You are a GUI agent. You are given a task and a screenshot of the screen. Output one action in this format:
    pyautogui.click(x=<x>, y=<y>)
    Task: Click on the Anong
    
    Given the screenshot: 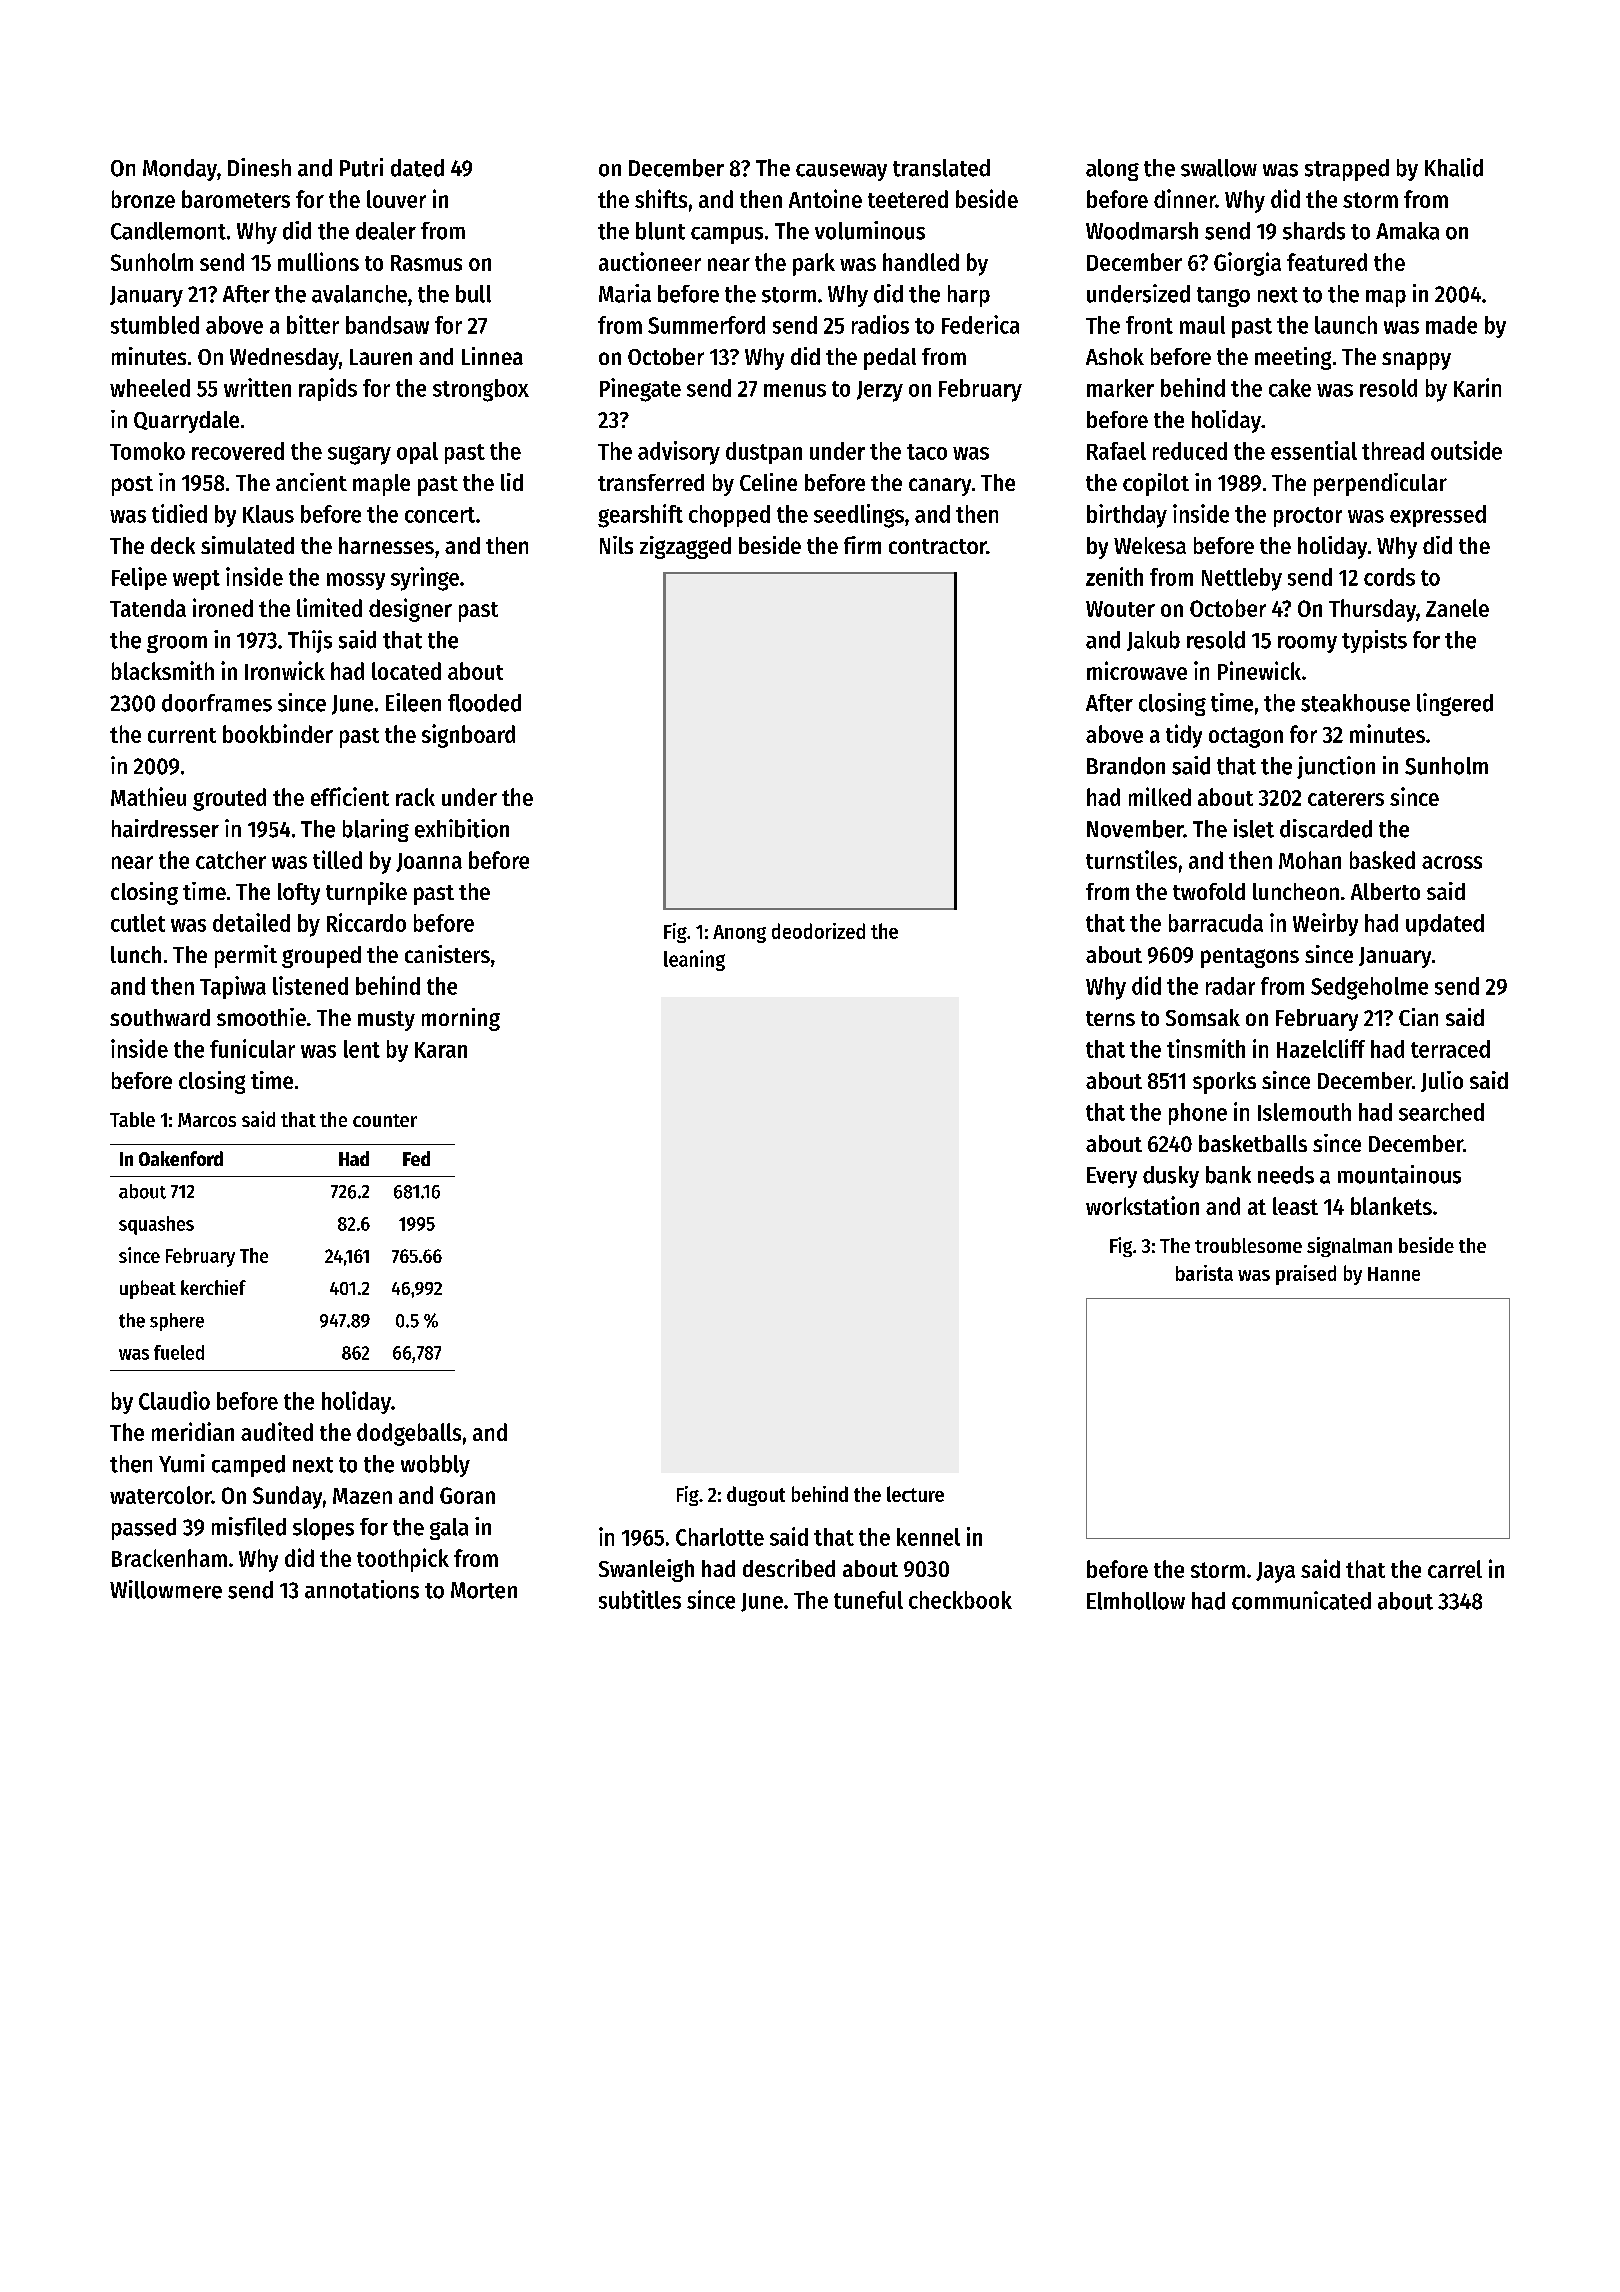 What is the action you would take?
    pyautogui.click(x=739, y=934)
